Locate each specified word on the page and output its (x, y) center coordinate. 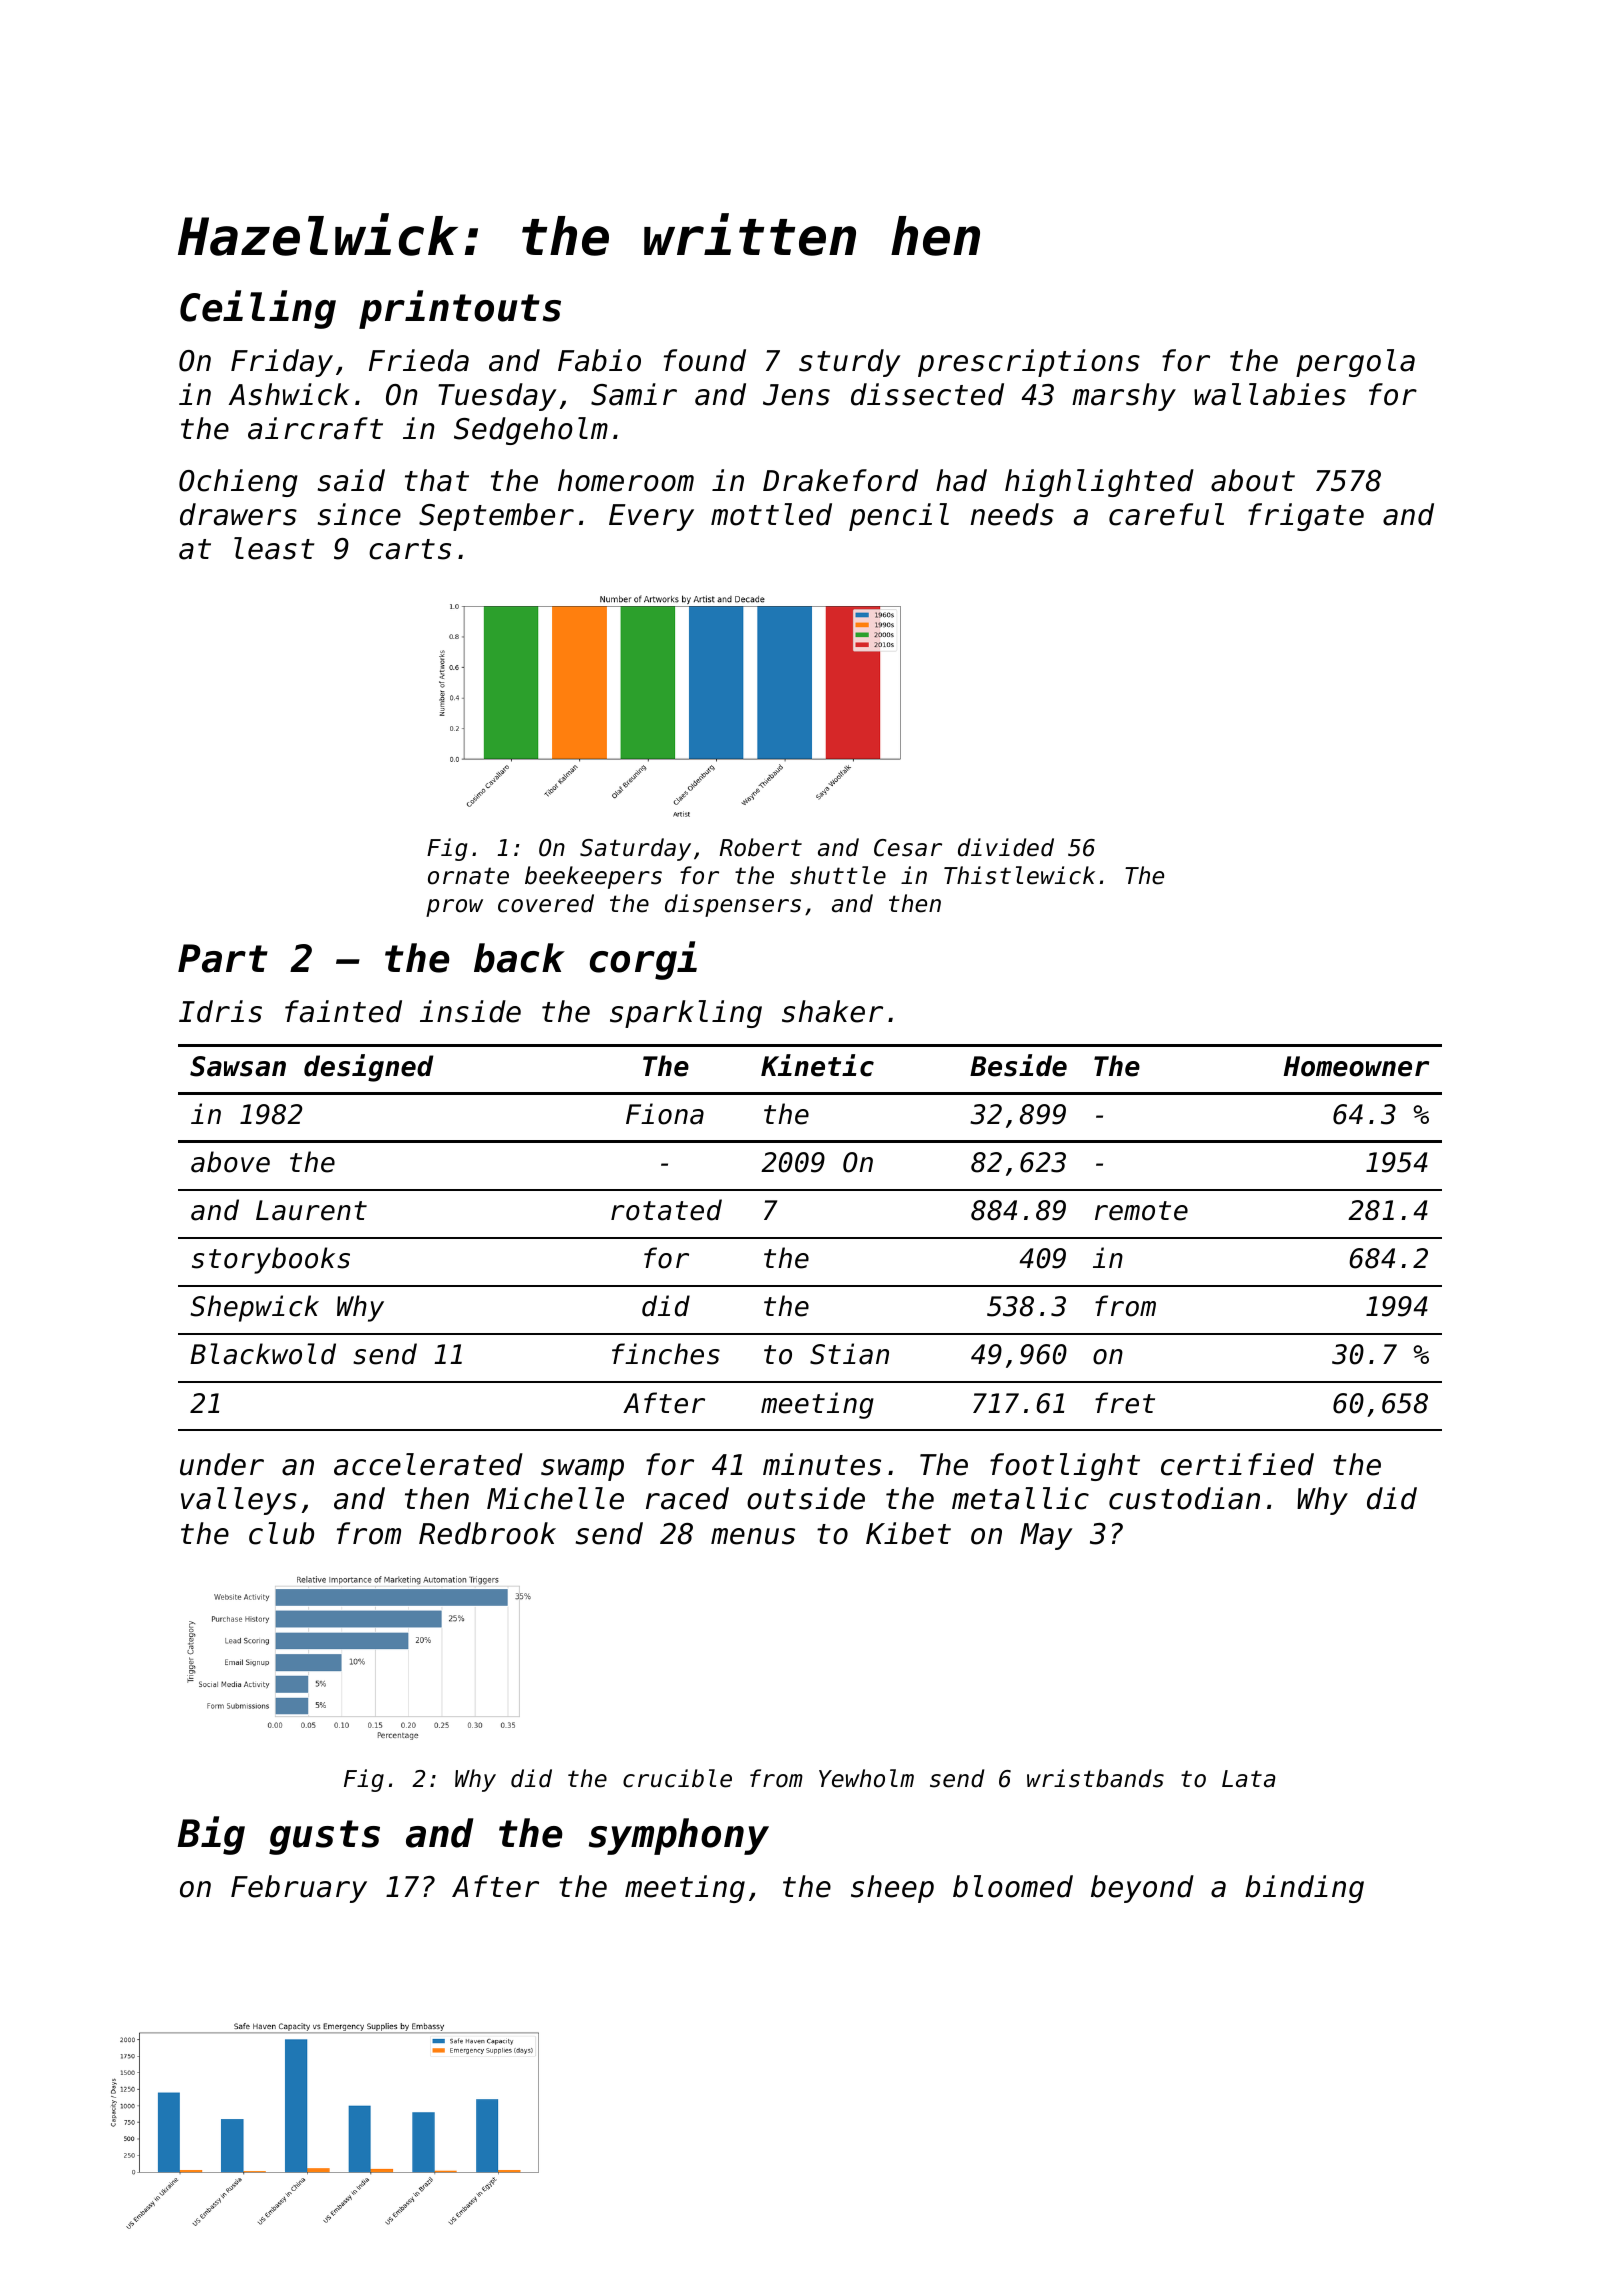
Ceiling (258, 309)
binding (1304, 1889)
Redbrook (487, 1533)
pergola (1355, 363)
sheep (892, 1889)
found (705, 360)
